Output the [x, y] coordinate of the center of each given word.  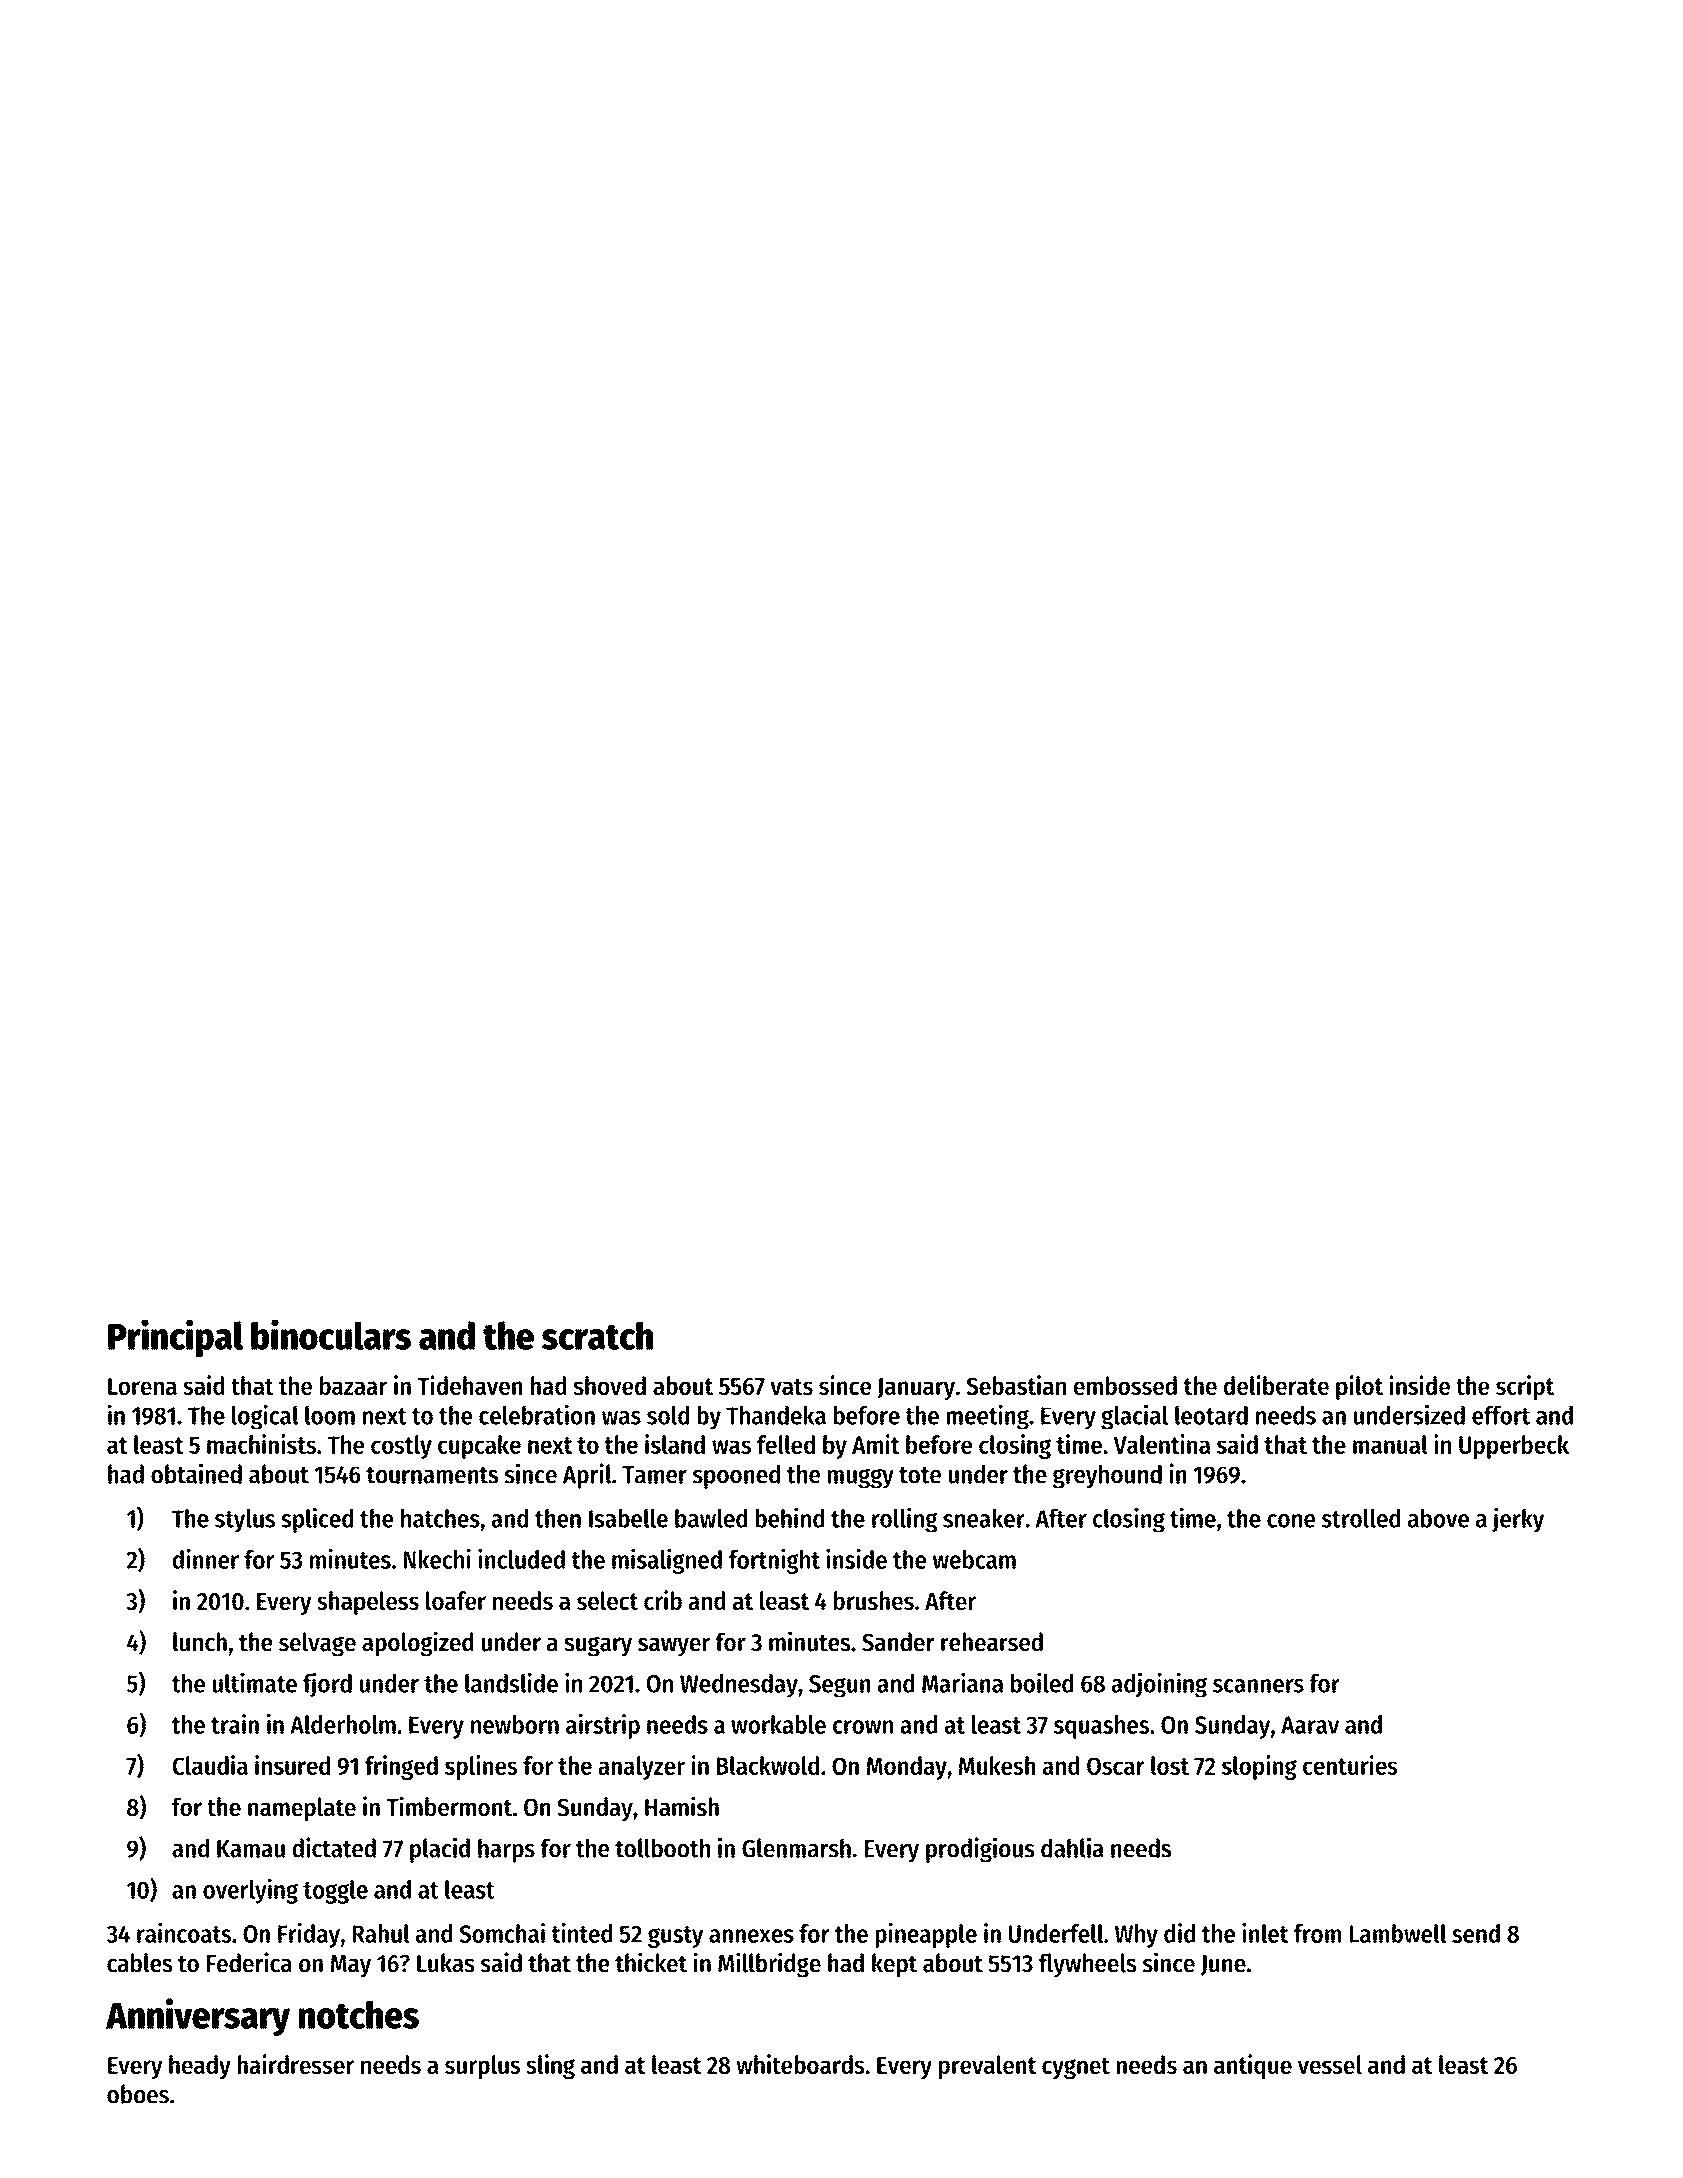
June [1223, 1965]
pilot [1359, 1387]
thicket [651, 1962]
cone [1291, 1521]
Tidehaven [470, 1385]
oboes [138, 2094]
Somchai [502, 1933]
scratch [597, 1335]
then [558, 1518]
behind [790, 1517]
